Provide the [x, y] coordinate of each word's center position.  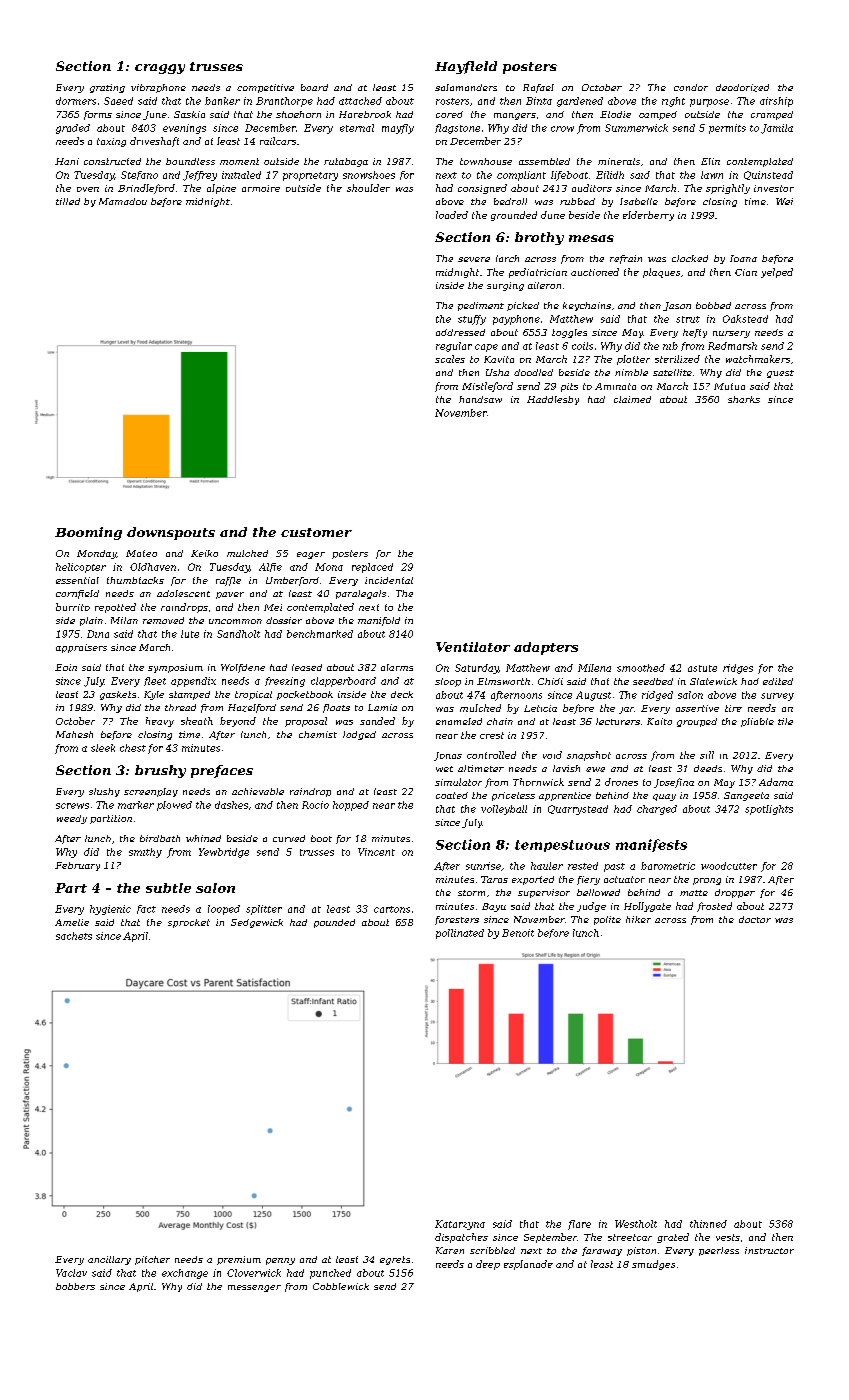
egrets [395, 1260]
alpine [221, 189]
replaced [372, 568]
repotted [115, 608]
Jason [677, 306]
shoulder [368, 188]
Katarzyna [460, 1225]
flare [579, 1225]
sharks [744, 399]
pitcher [152, 1260]
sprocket [189, 923]
